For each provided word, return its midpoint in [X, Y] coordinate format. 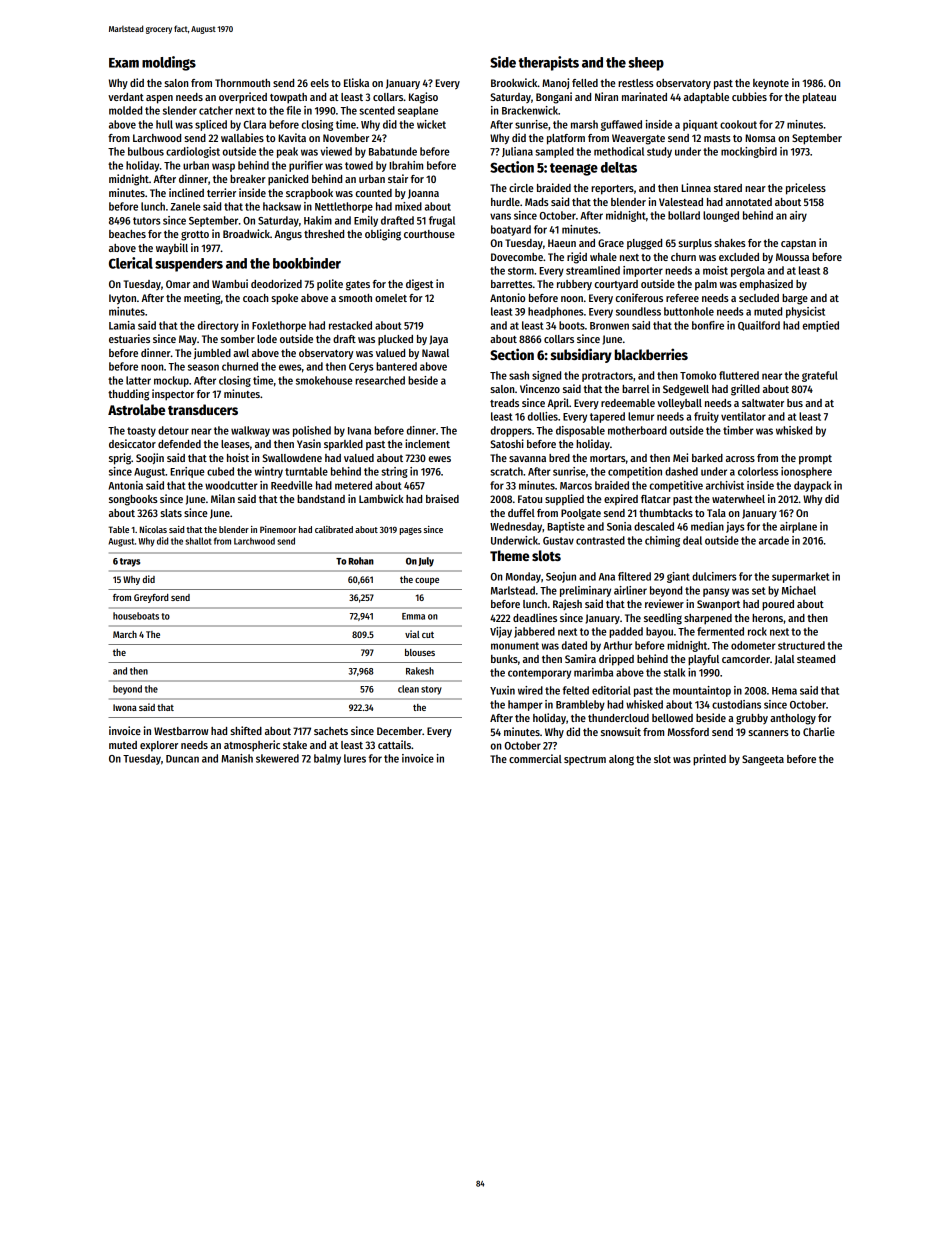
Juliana [517, 152]
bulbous [146, 151]
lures [355, 758]
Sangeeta [763, 760]
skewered [277, 758]
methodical [619, 151]
